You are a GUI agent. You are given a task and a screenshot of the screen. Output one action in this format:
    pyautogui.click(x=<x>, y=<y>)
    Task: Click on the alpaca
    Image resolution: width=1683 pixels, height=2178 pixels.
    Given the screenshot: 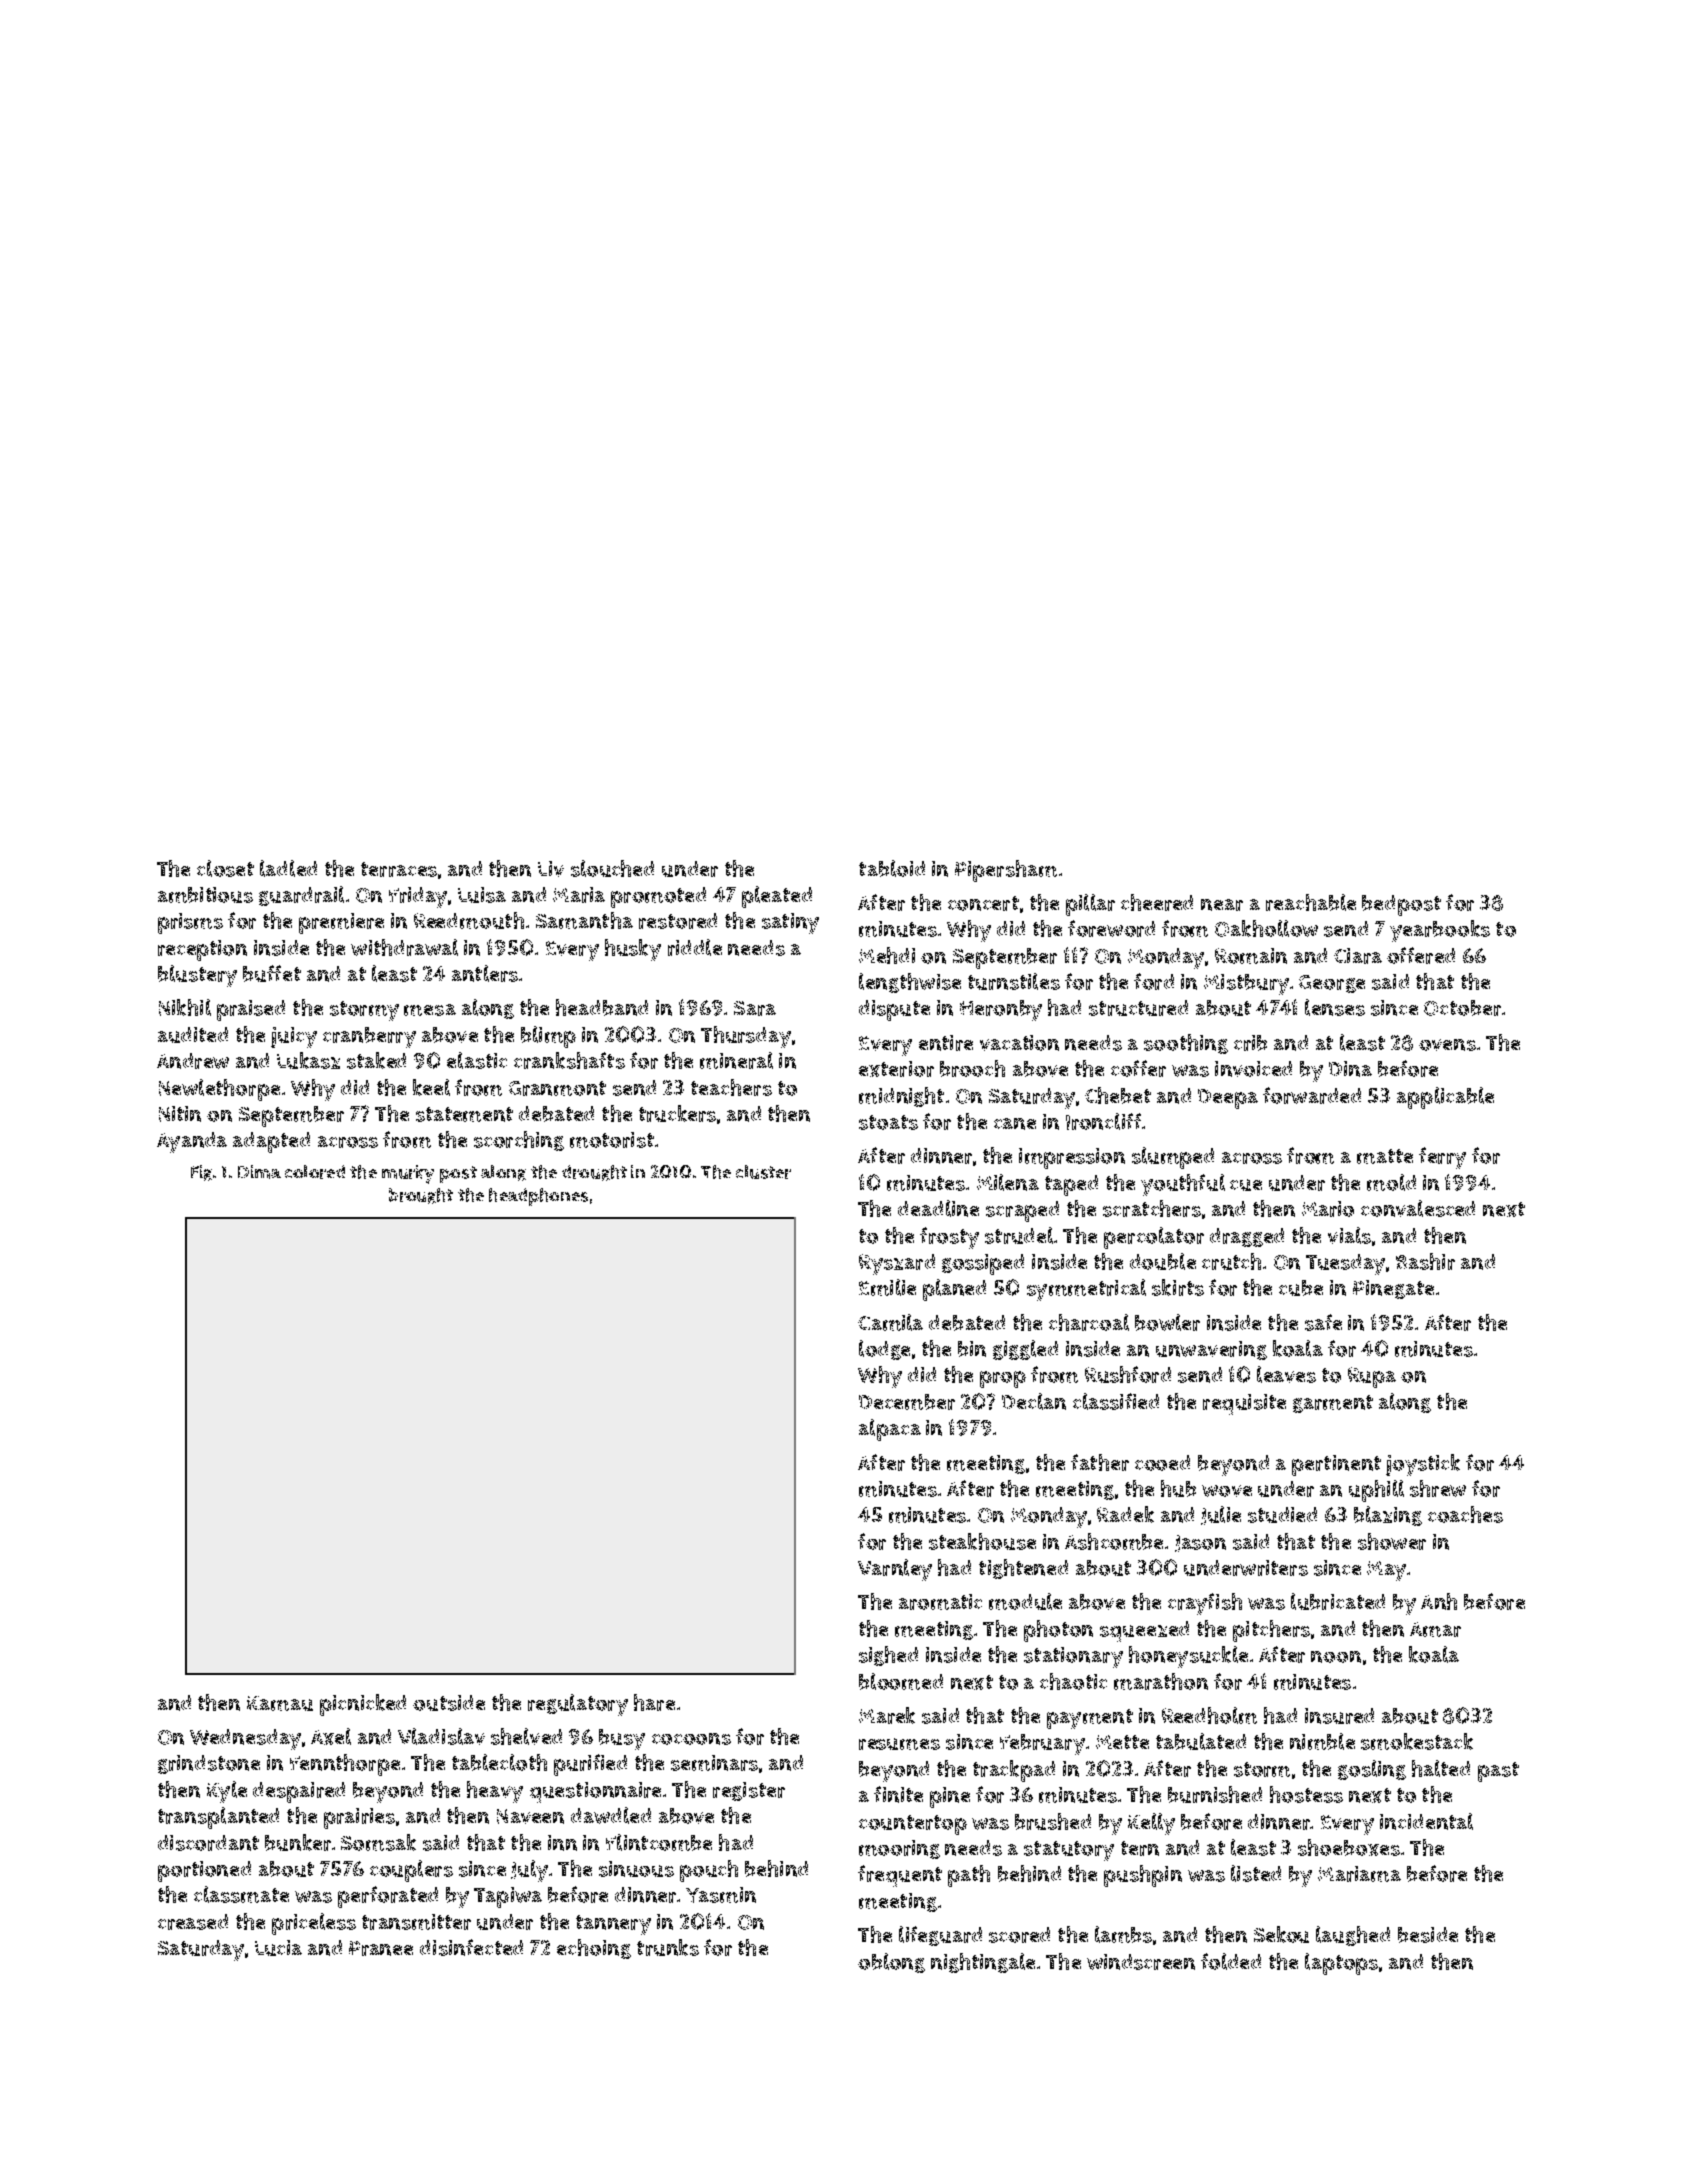 What is the action you would take?
    pyautogui.click(x=890, y=1430)
